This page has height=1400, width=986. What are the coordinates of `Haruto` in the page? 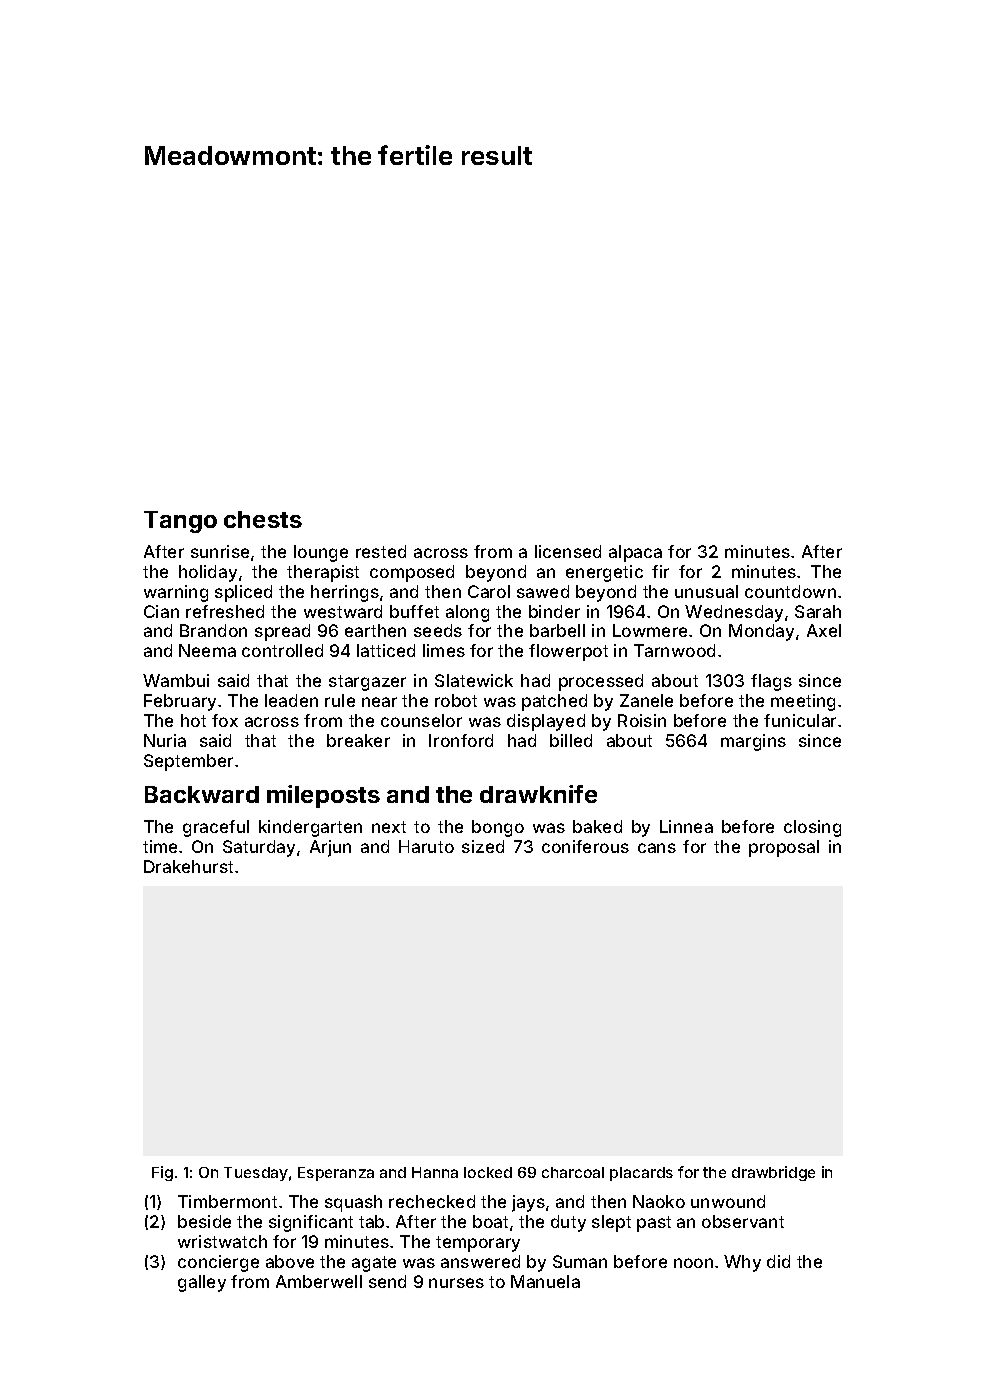 It's located at (426, 846).
